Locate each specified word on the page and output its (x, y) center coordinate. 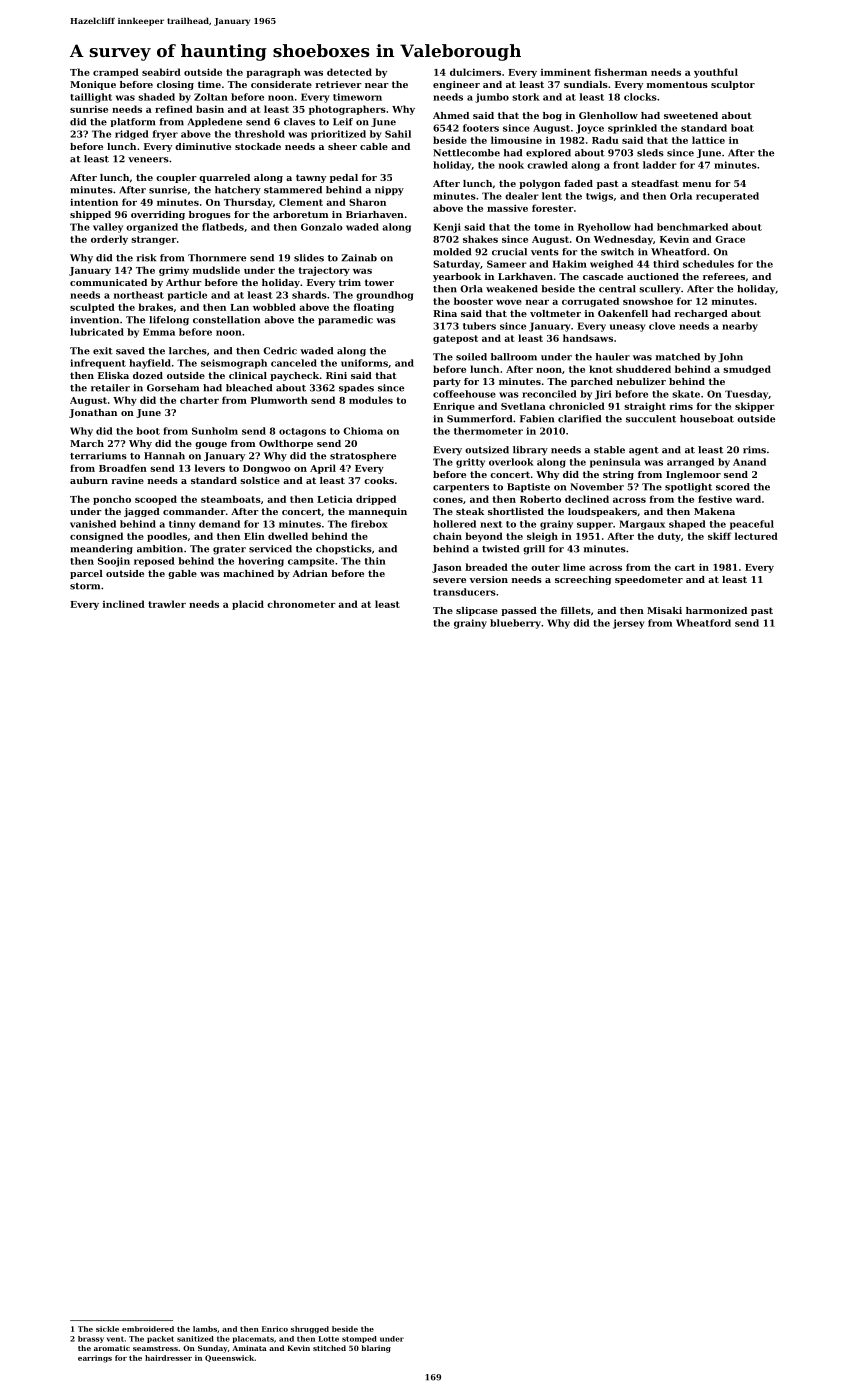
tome (547, 227)
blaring (376, 1349)
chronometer (301, 604)
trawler (167, 604)
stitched (329, 1348)
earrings (95, 1359)
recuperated (727, 197)
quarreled (224, 178)
